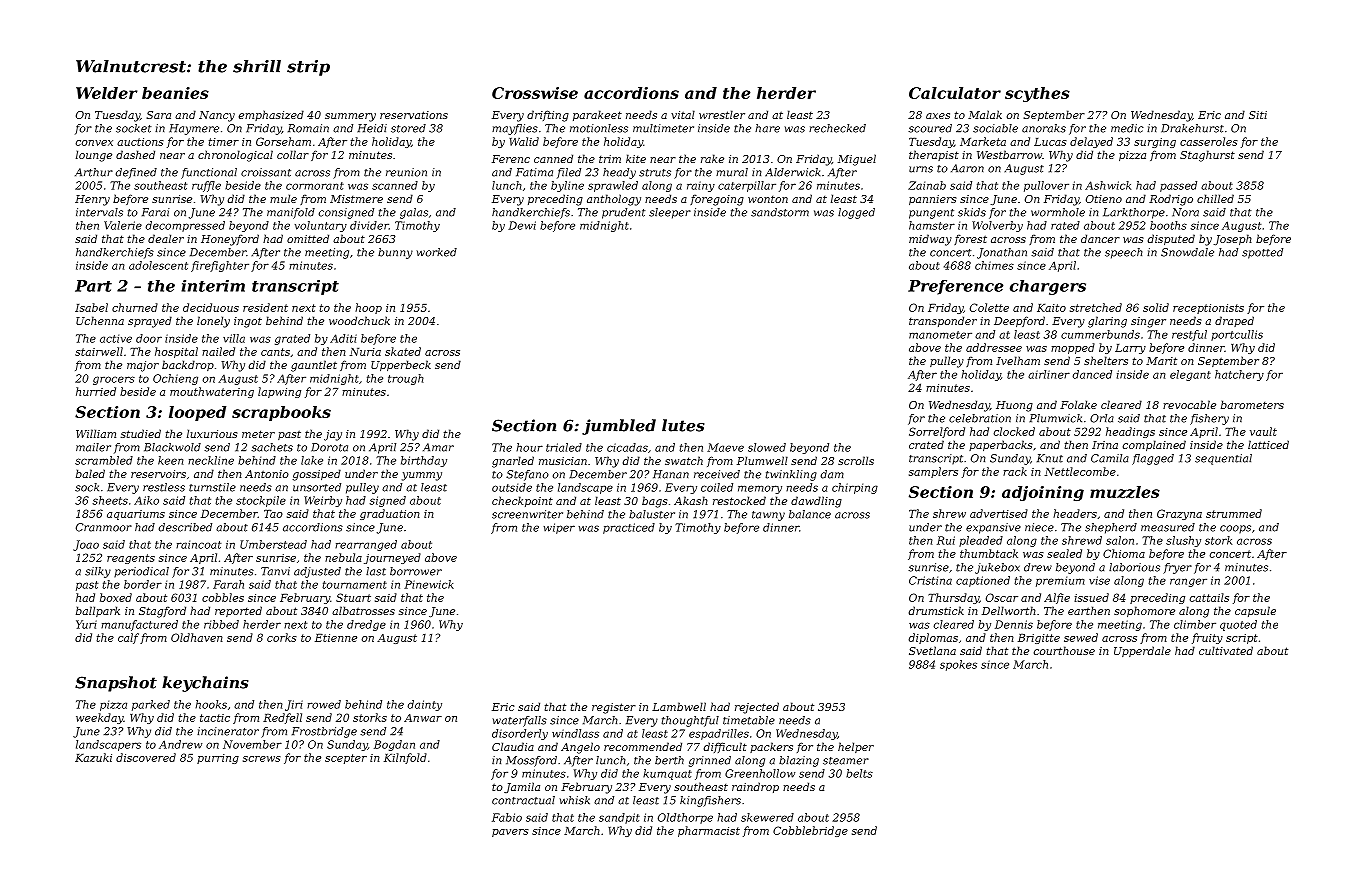 The image size is (1372, 887). Describe the element at coordinates (1037, 94) in the screenshot. I see `scythes` at that location.
